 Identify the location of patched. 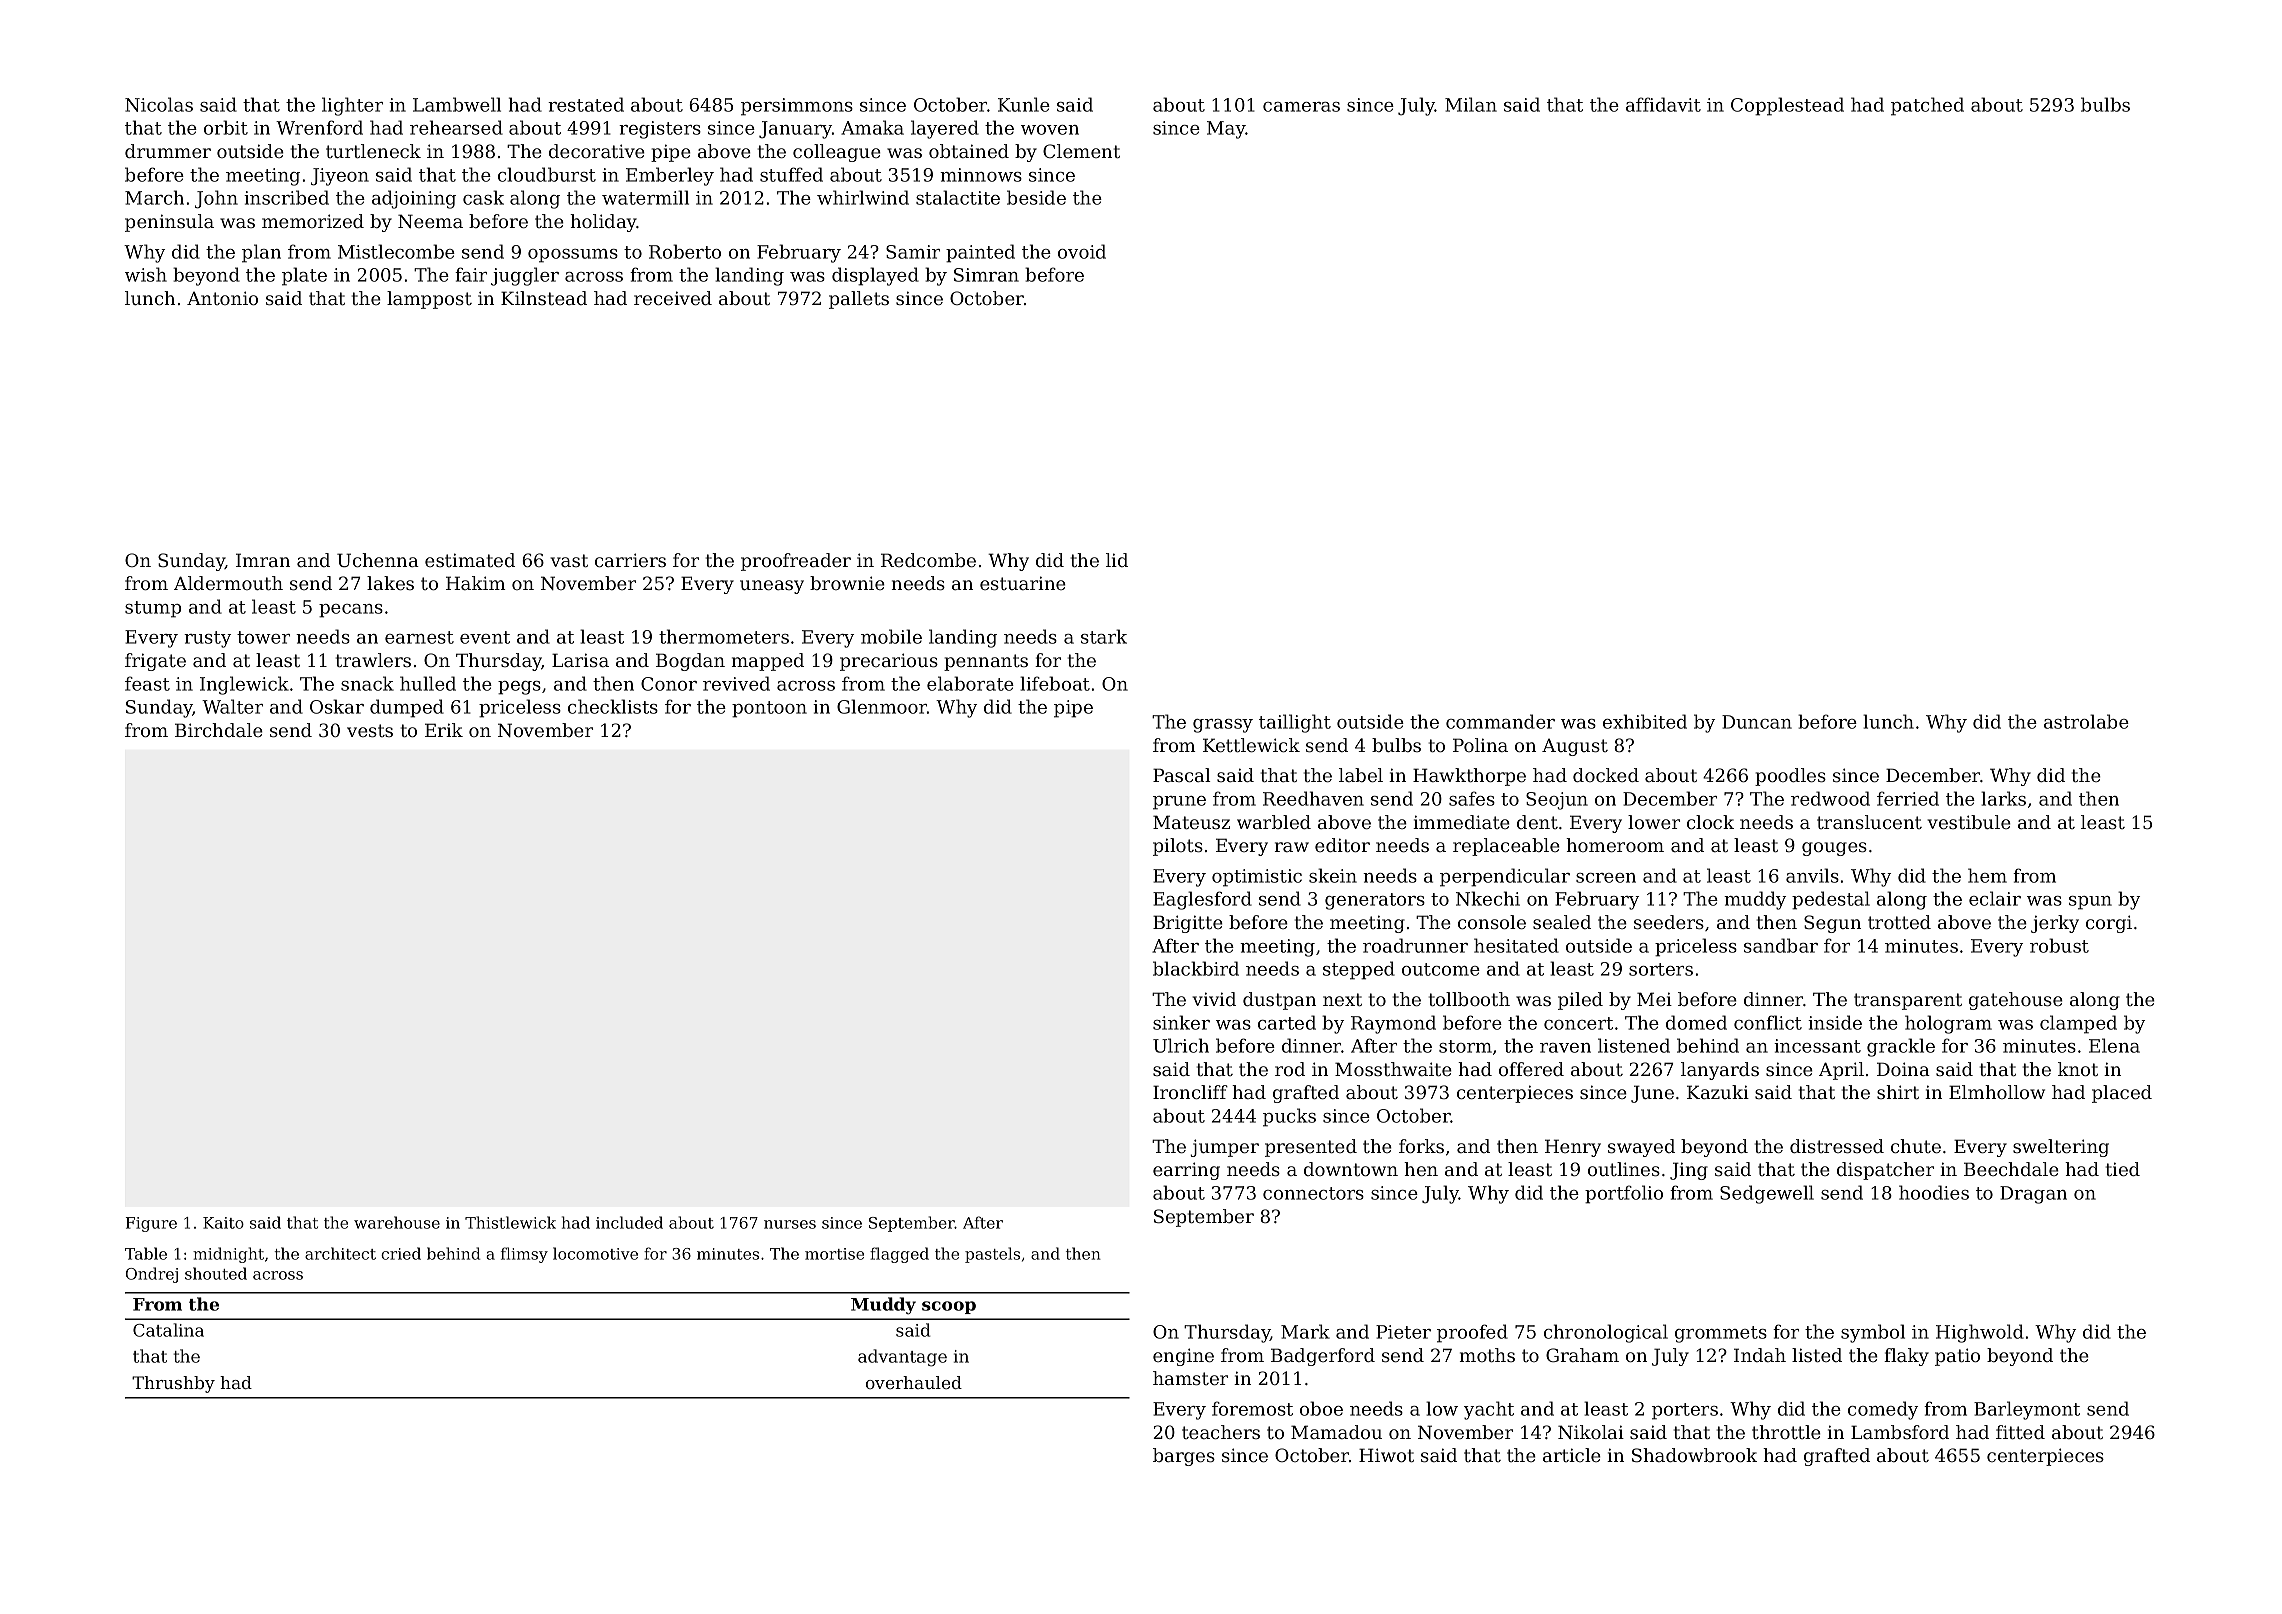
(1927, 106).
